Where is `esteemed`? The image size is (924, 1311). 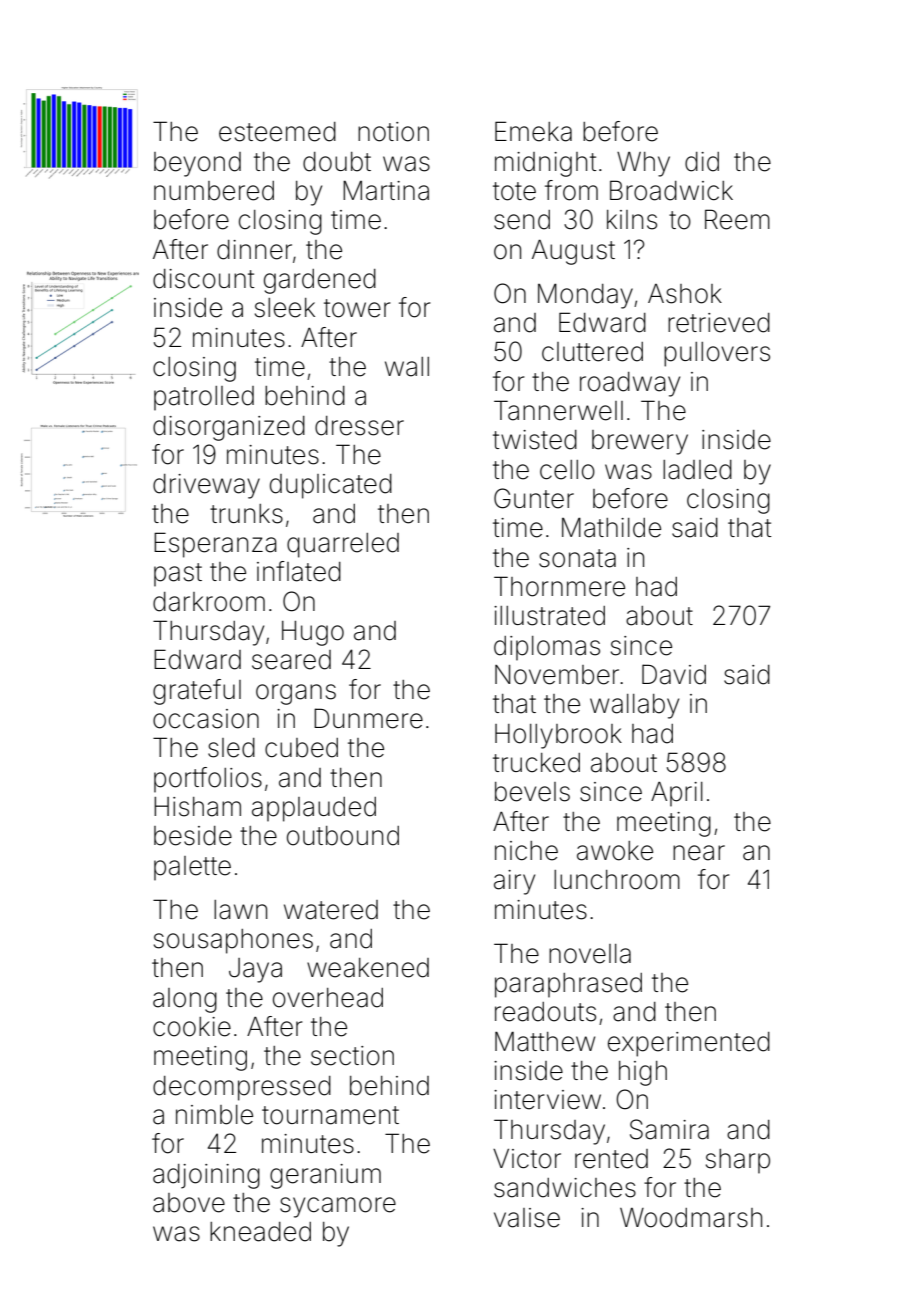 esteemed is located at coordinates (277, 132).
